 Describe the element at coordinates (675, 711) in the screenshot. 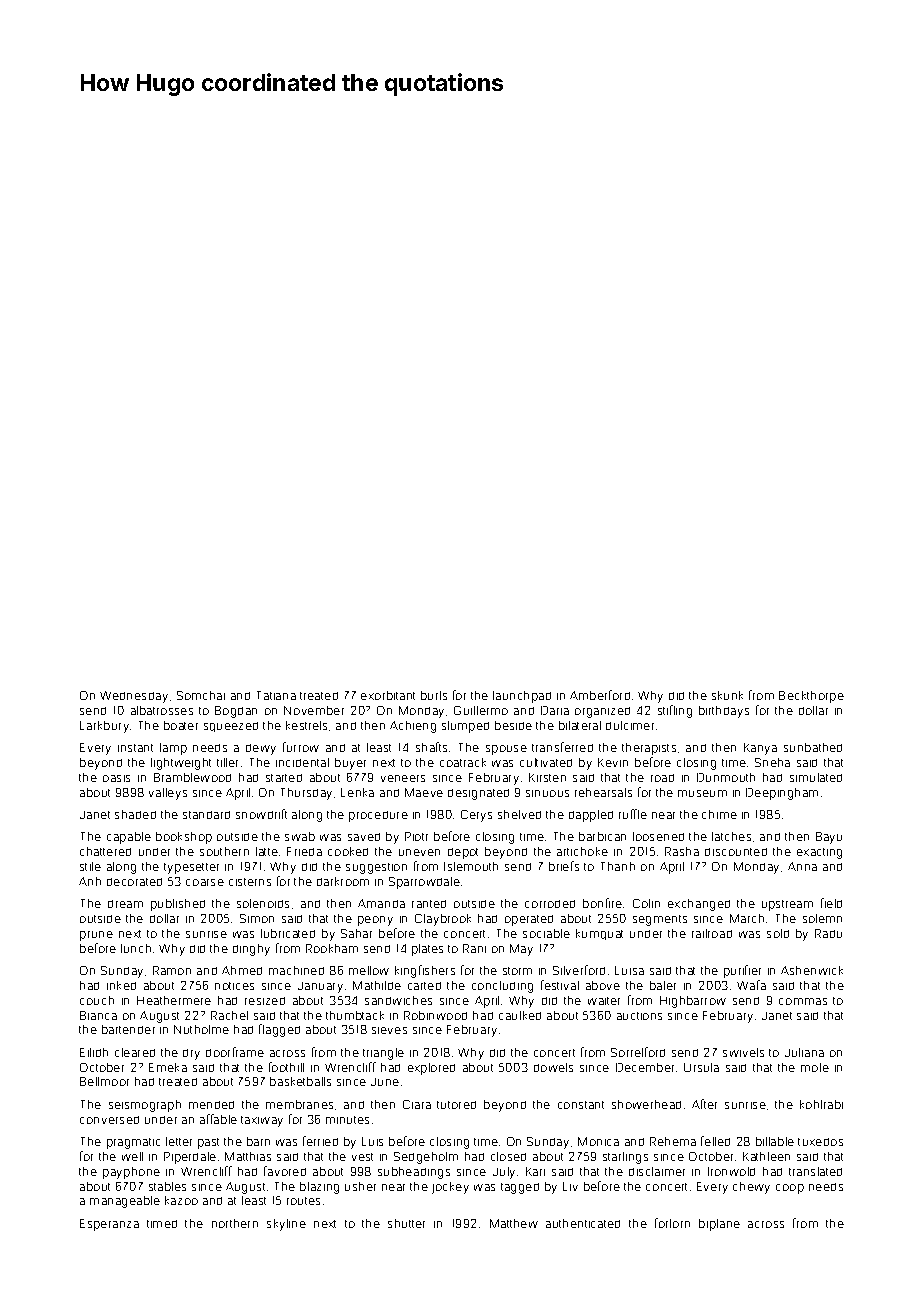

I see `stifling` at that location.
